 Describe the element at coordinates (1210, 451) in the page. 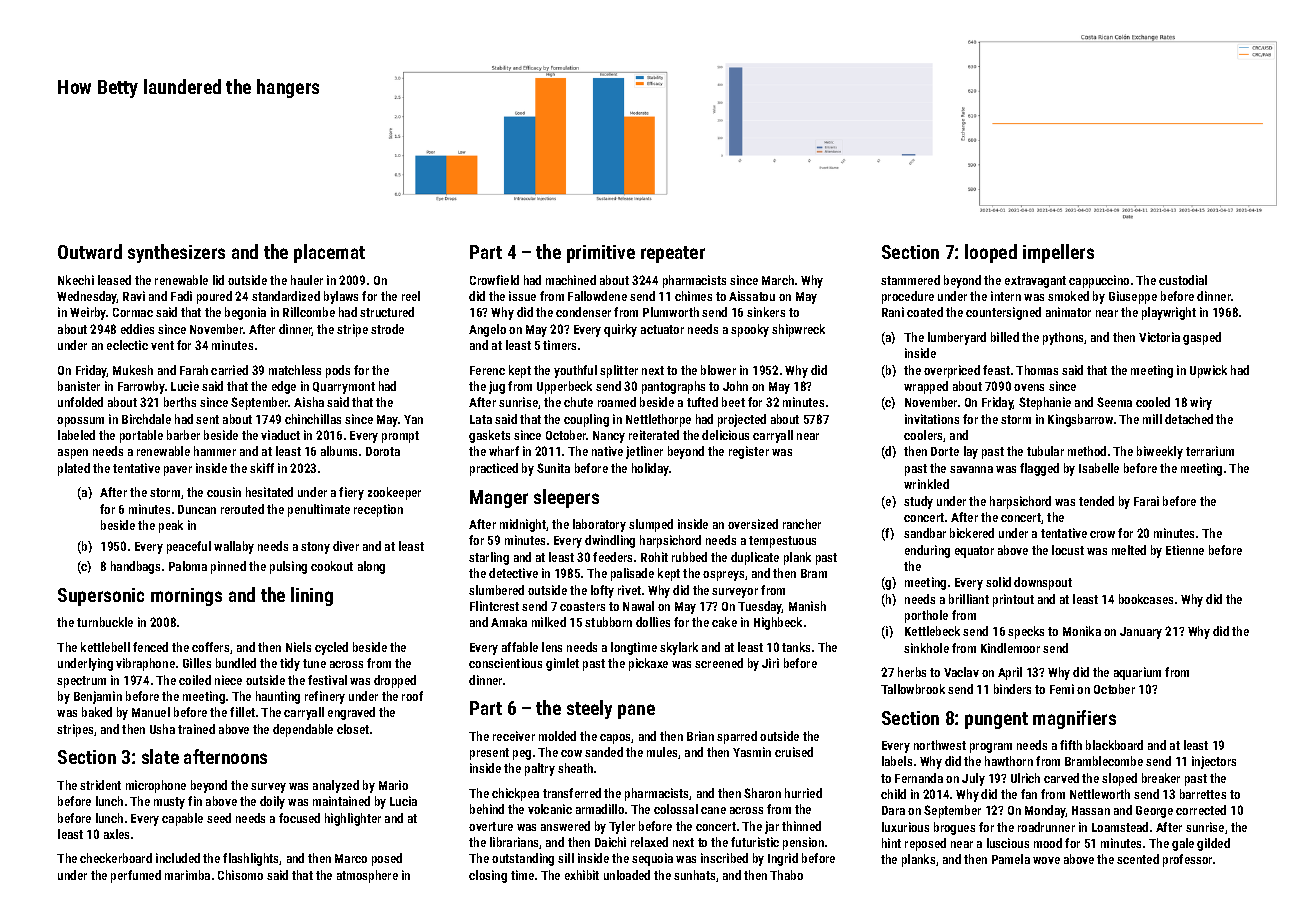

I see `terrarium` at that location.
